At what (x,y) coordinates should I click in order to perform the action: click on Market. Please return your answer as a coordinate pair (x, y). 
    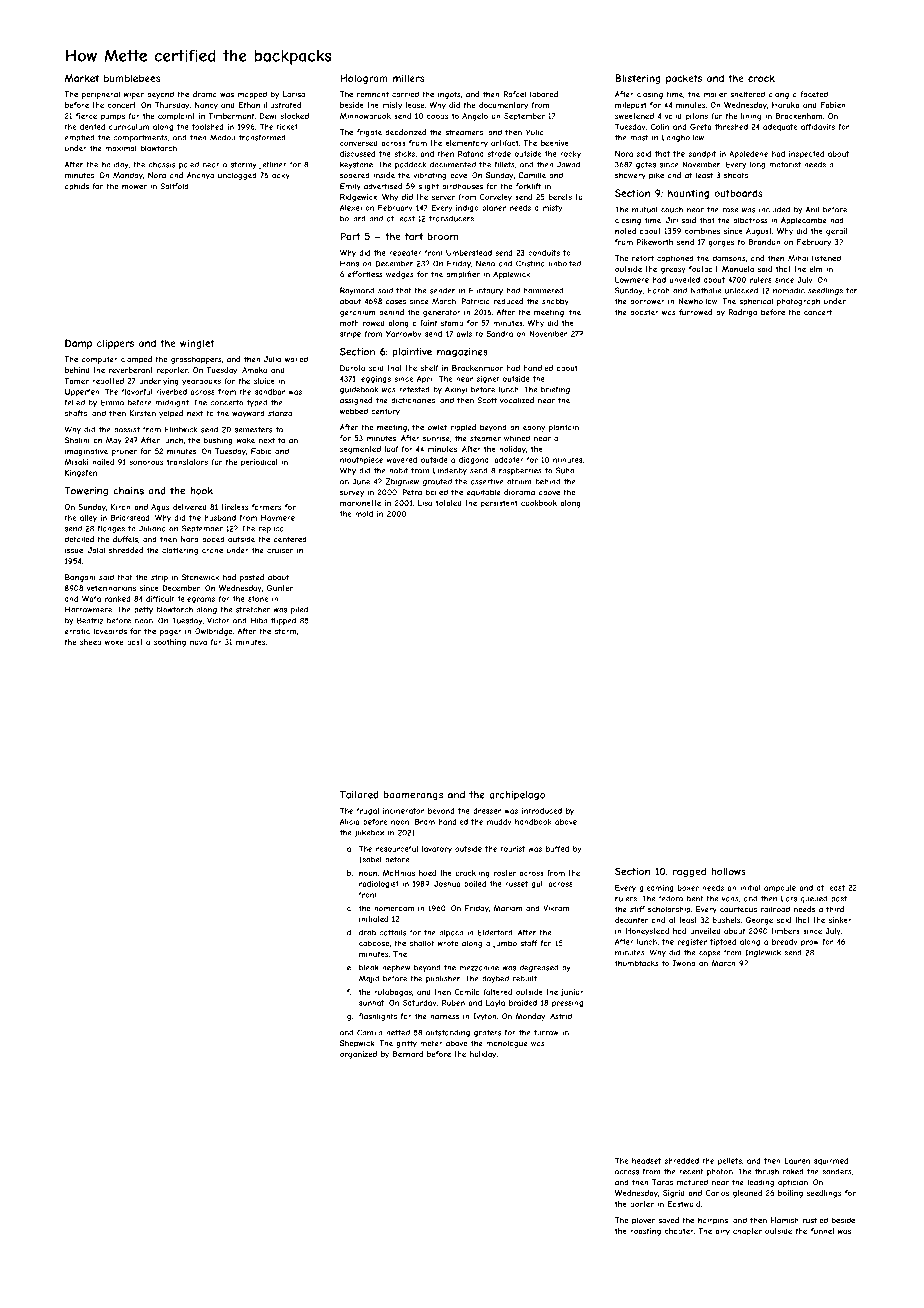
    Looking at the image, I should click on (82, 78).
